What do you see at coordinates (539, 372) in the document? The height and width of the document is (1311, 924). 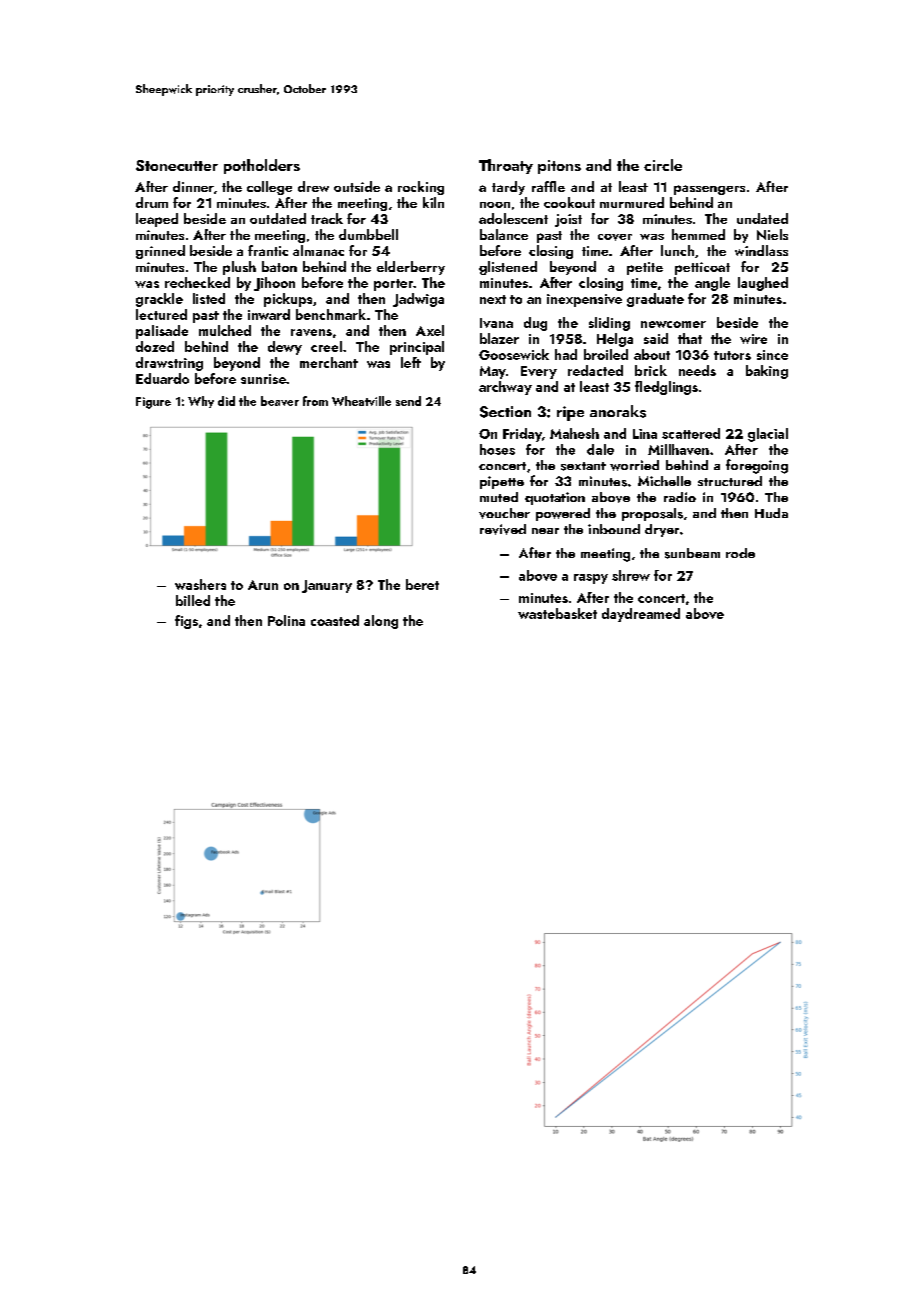 I see `Every` at bounding box center [539, 372].
